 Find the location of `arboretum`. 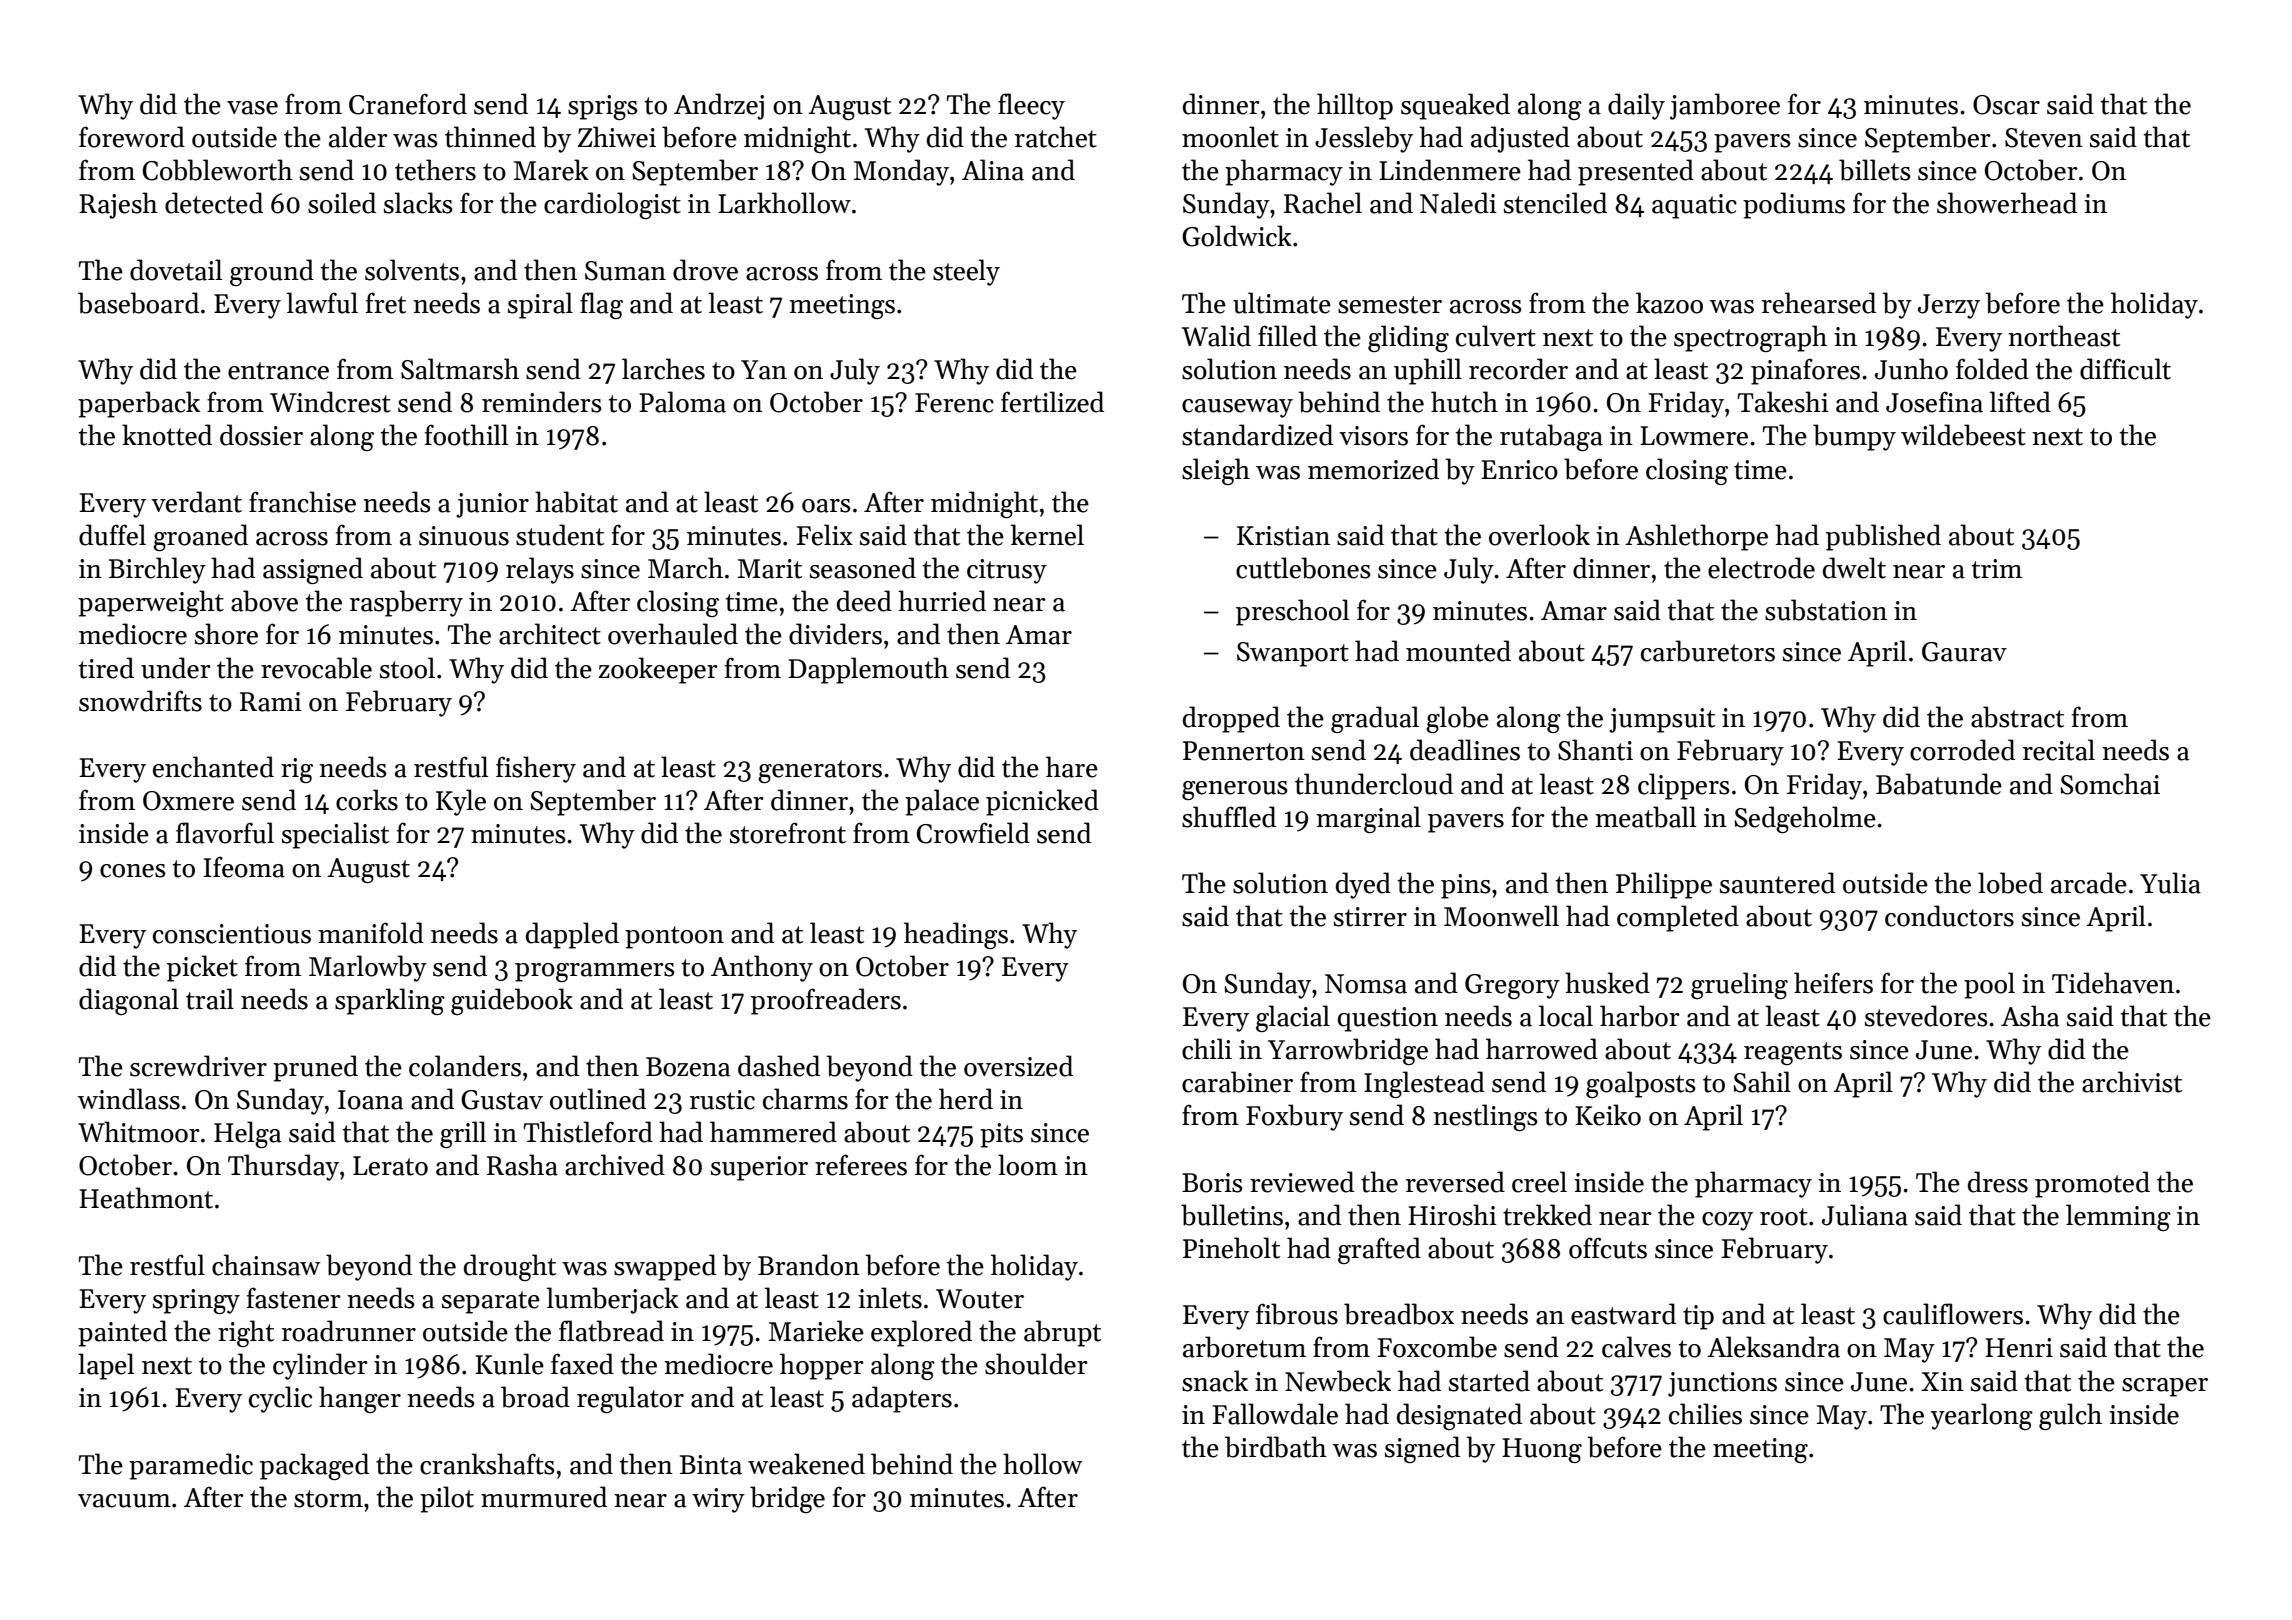

arboretum is located at coordinates (1244, 1347).
